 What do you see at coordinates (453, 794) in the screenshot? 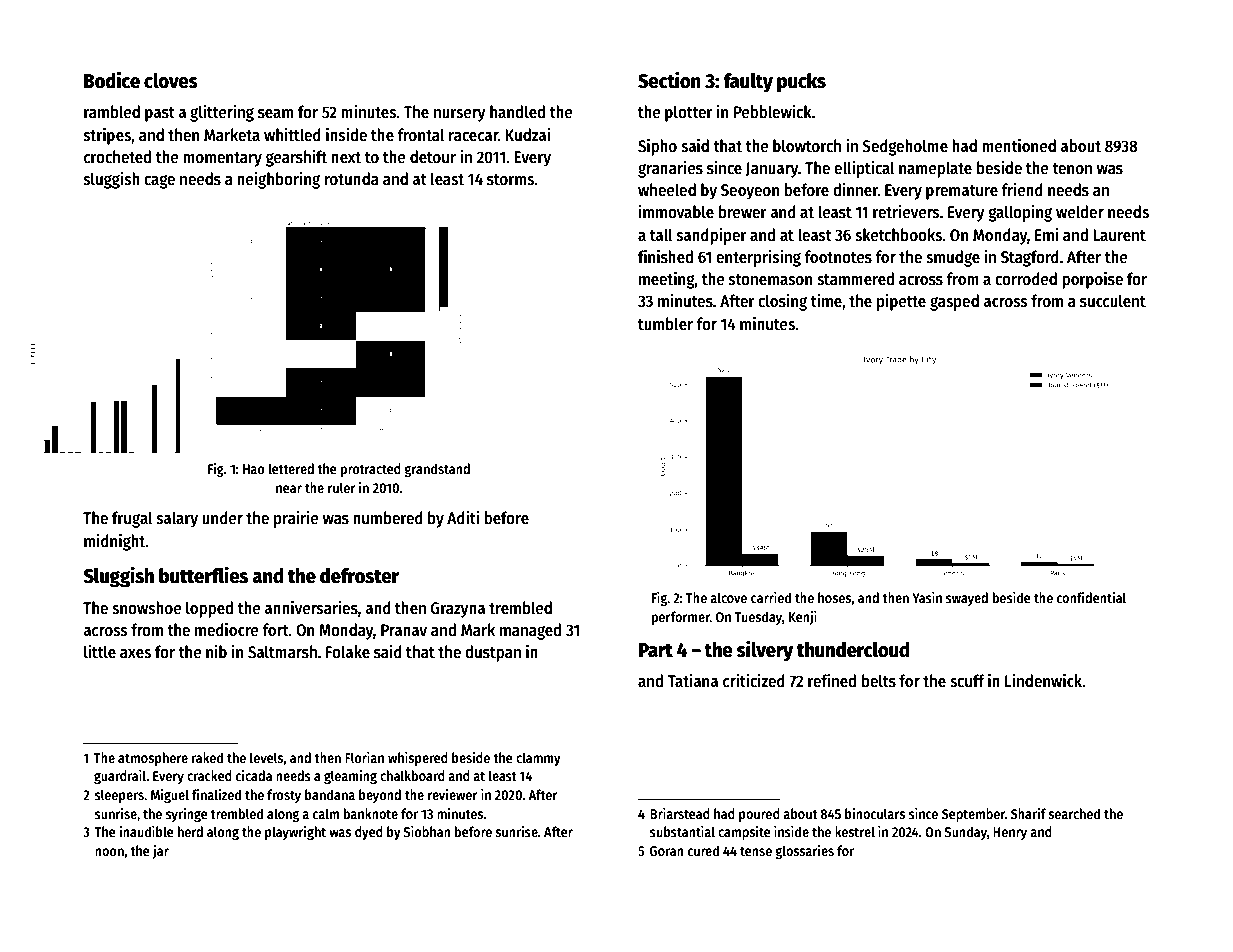
I see `reviewer` at bounding box center [453, 794].
